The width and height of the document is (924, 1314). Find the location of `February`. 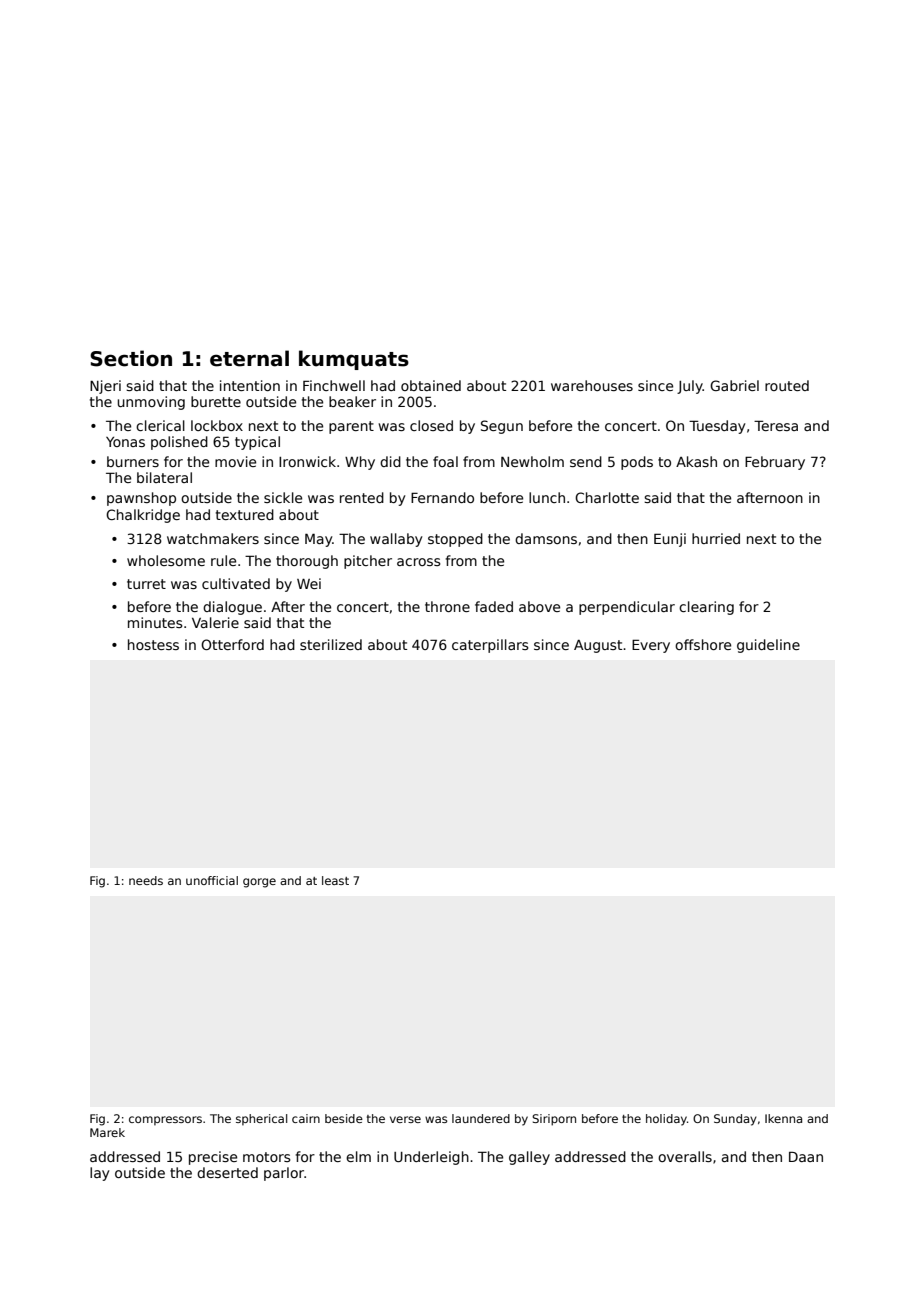

February is located at coordinates (775, 463).
